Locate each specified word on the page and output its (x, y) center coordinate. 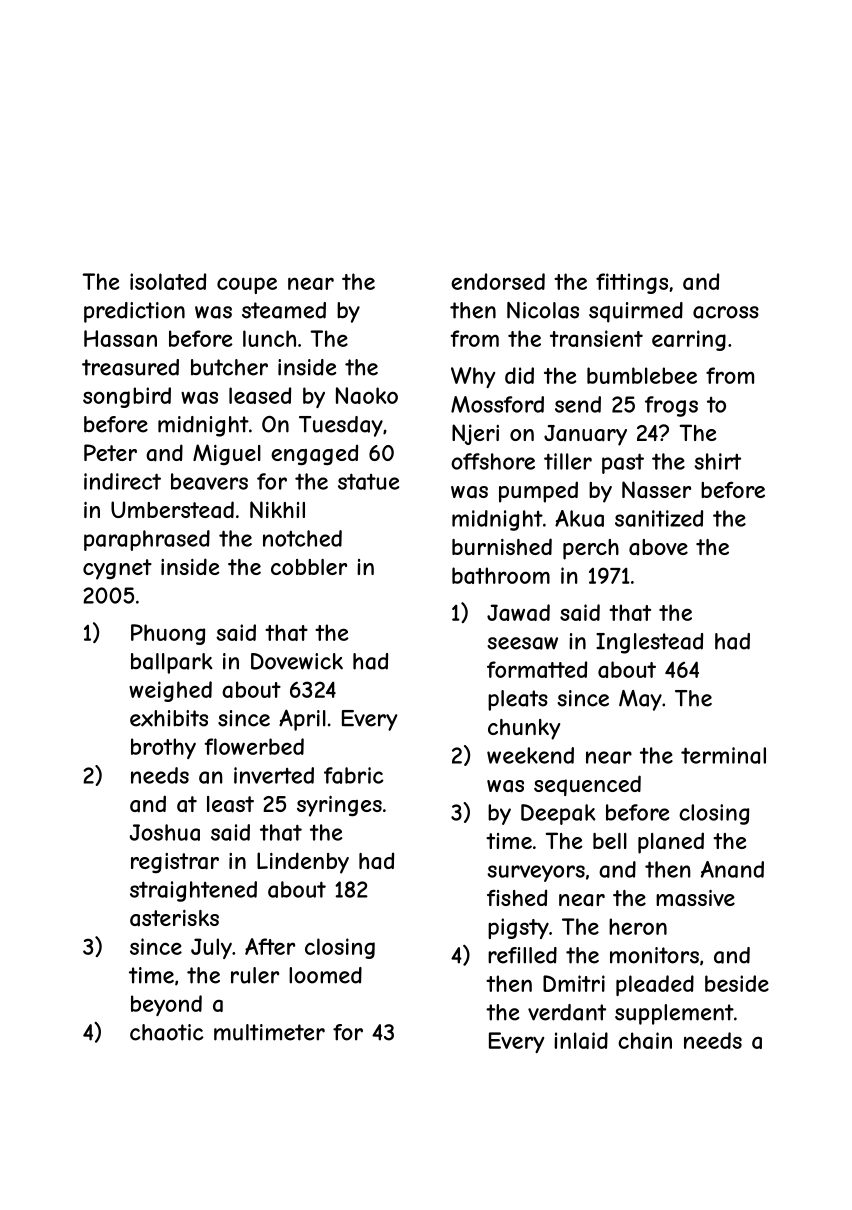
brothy (163, 748)
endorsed (498, 281)
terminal (723, 755)
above (658, 547)
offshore (493, 461)
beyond (166, 1005)
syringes (339, 806)
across (726, 312)
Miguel (227, 454)
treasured (130, 367)
